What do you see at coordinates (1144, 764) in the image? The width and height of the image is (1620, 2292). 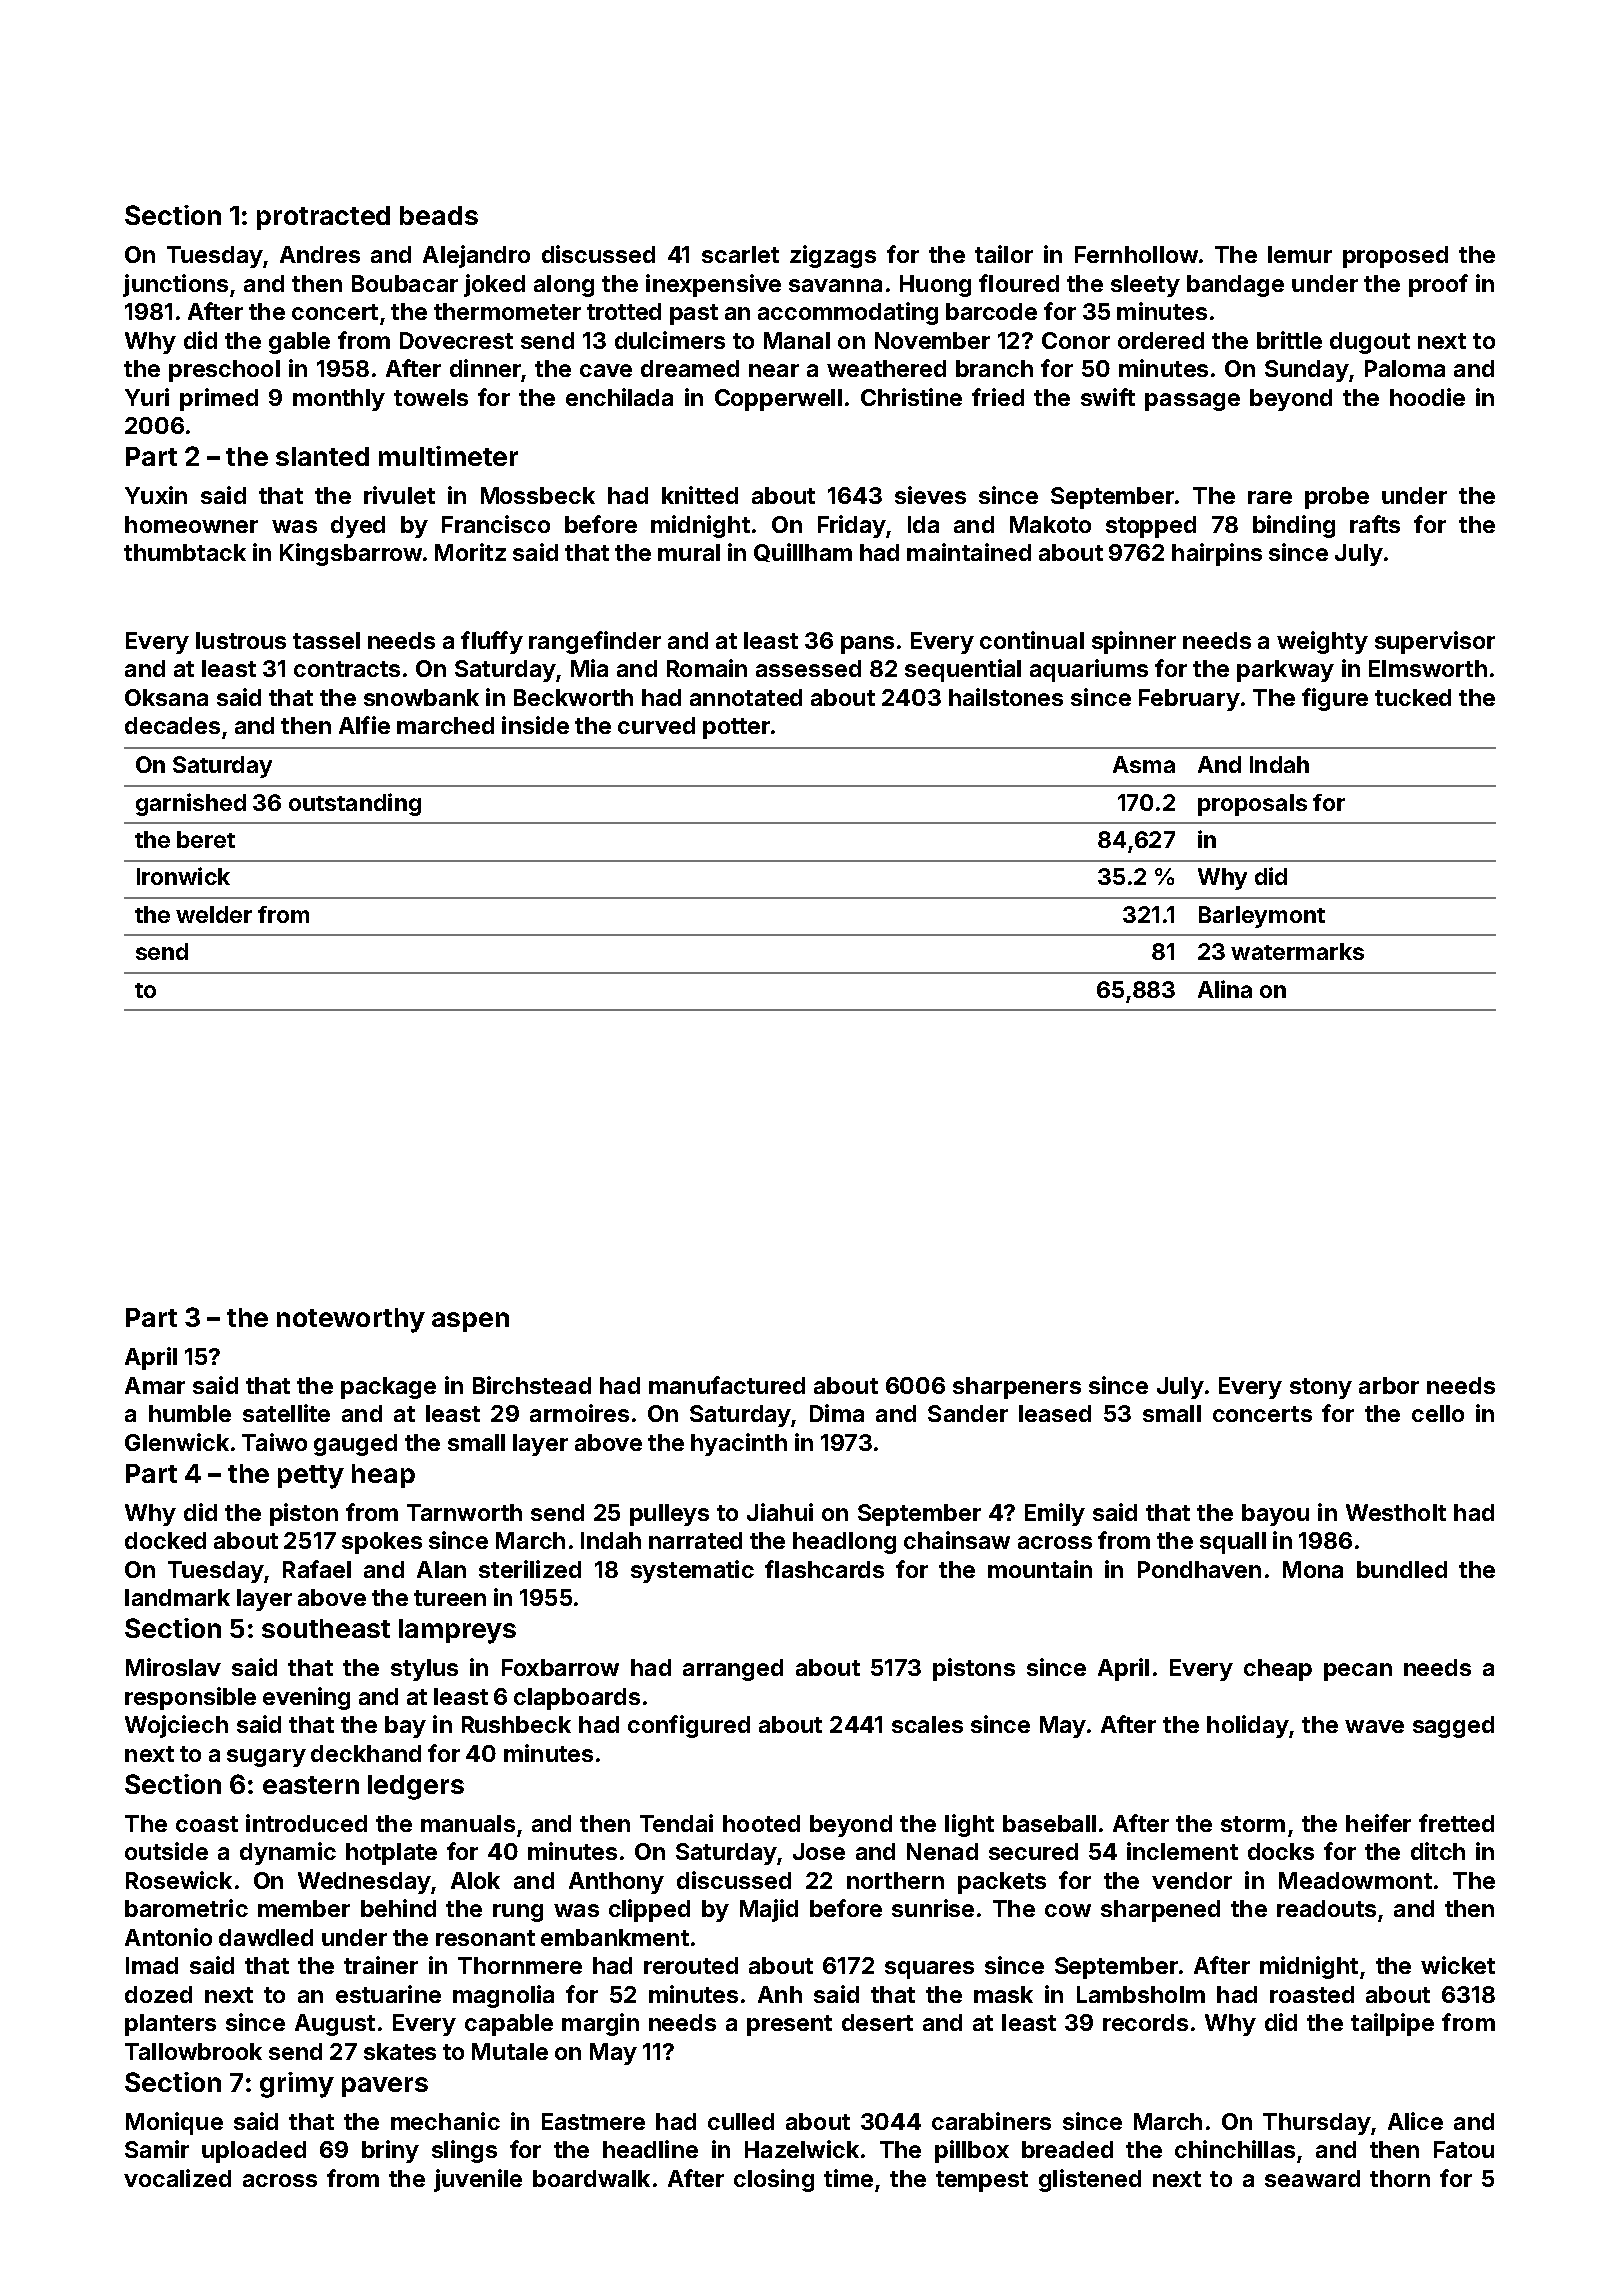 I see `Asma` at bounding box center [1144, 764].
